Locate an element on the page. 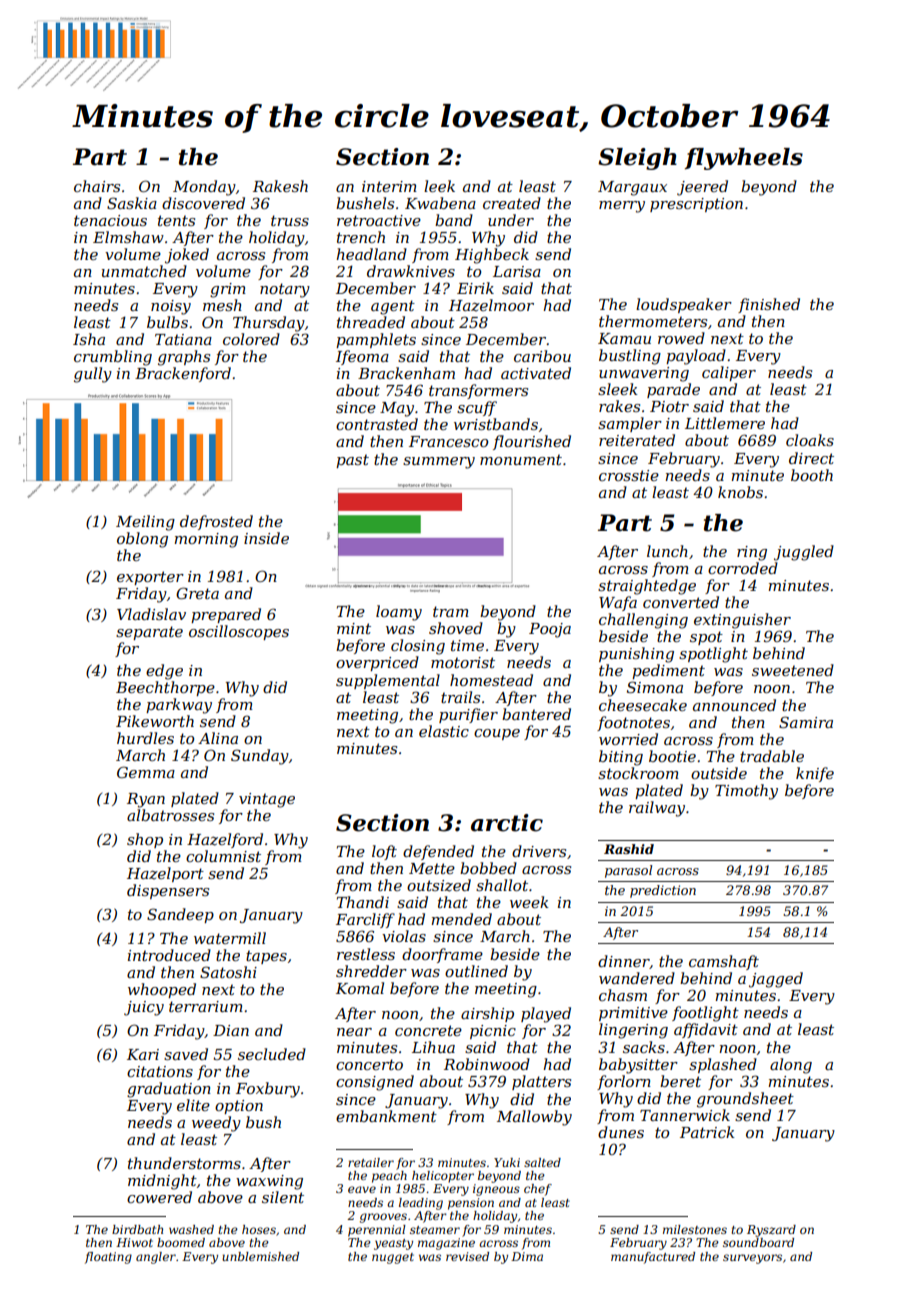  chairs is located at coordinates (97, 186).
